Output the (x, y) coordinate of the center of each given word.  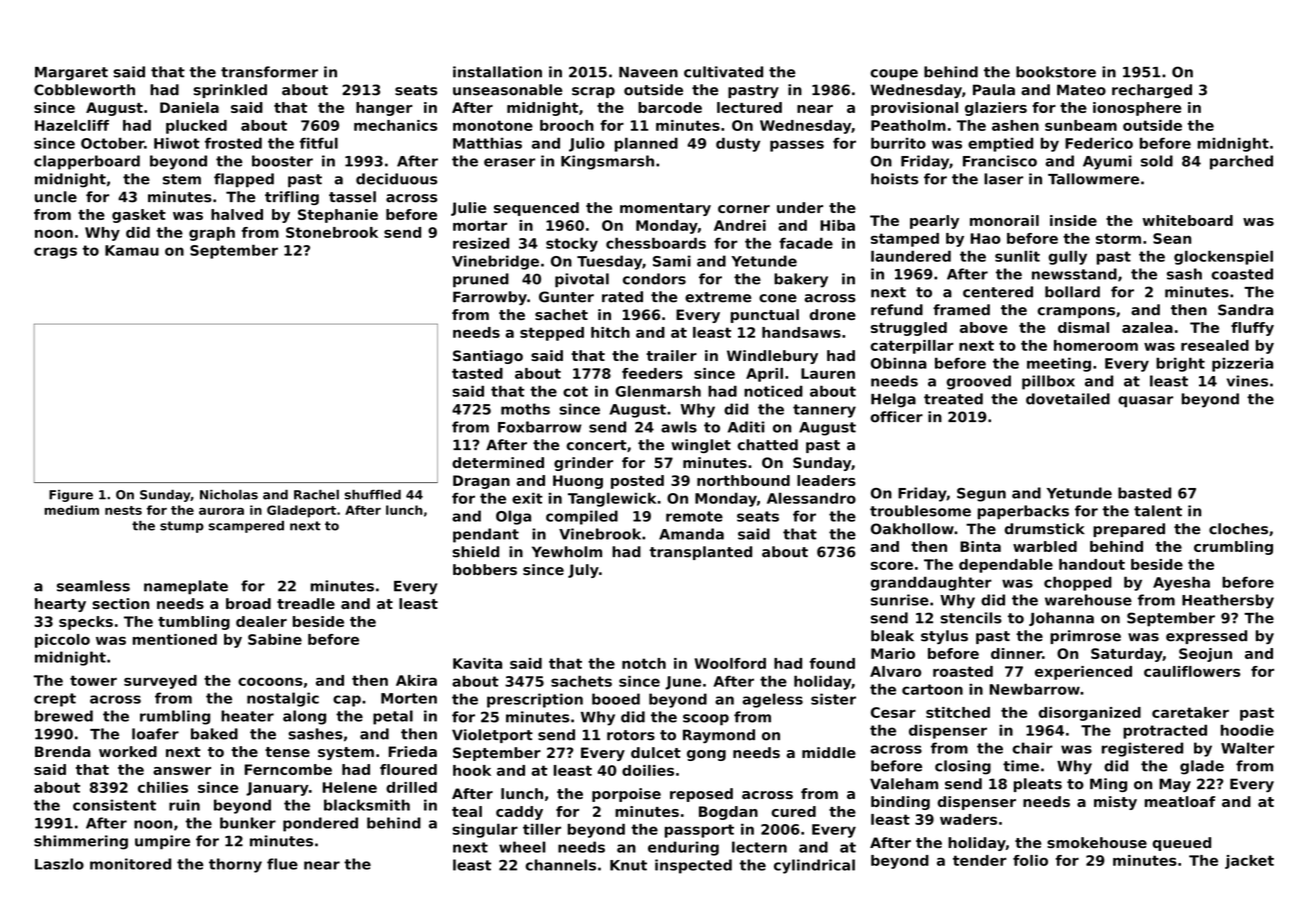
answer (182, 771)
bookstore (1056, 72)
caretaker (1190, 712)
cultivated (723, 72)
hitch (610, 332)
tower (93, 680)
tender (980, 860)
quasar (1145, 402)
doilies (648, 770)
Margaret (71, 74)
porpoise (626, 795)
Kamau (132, 250)
